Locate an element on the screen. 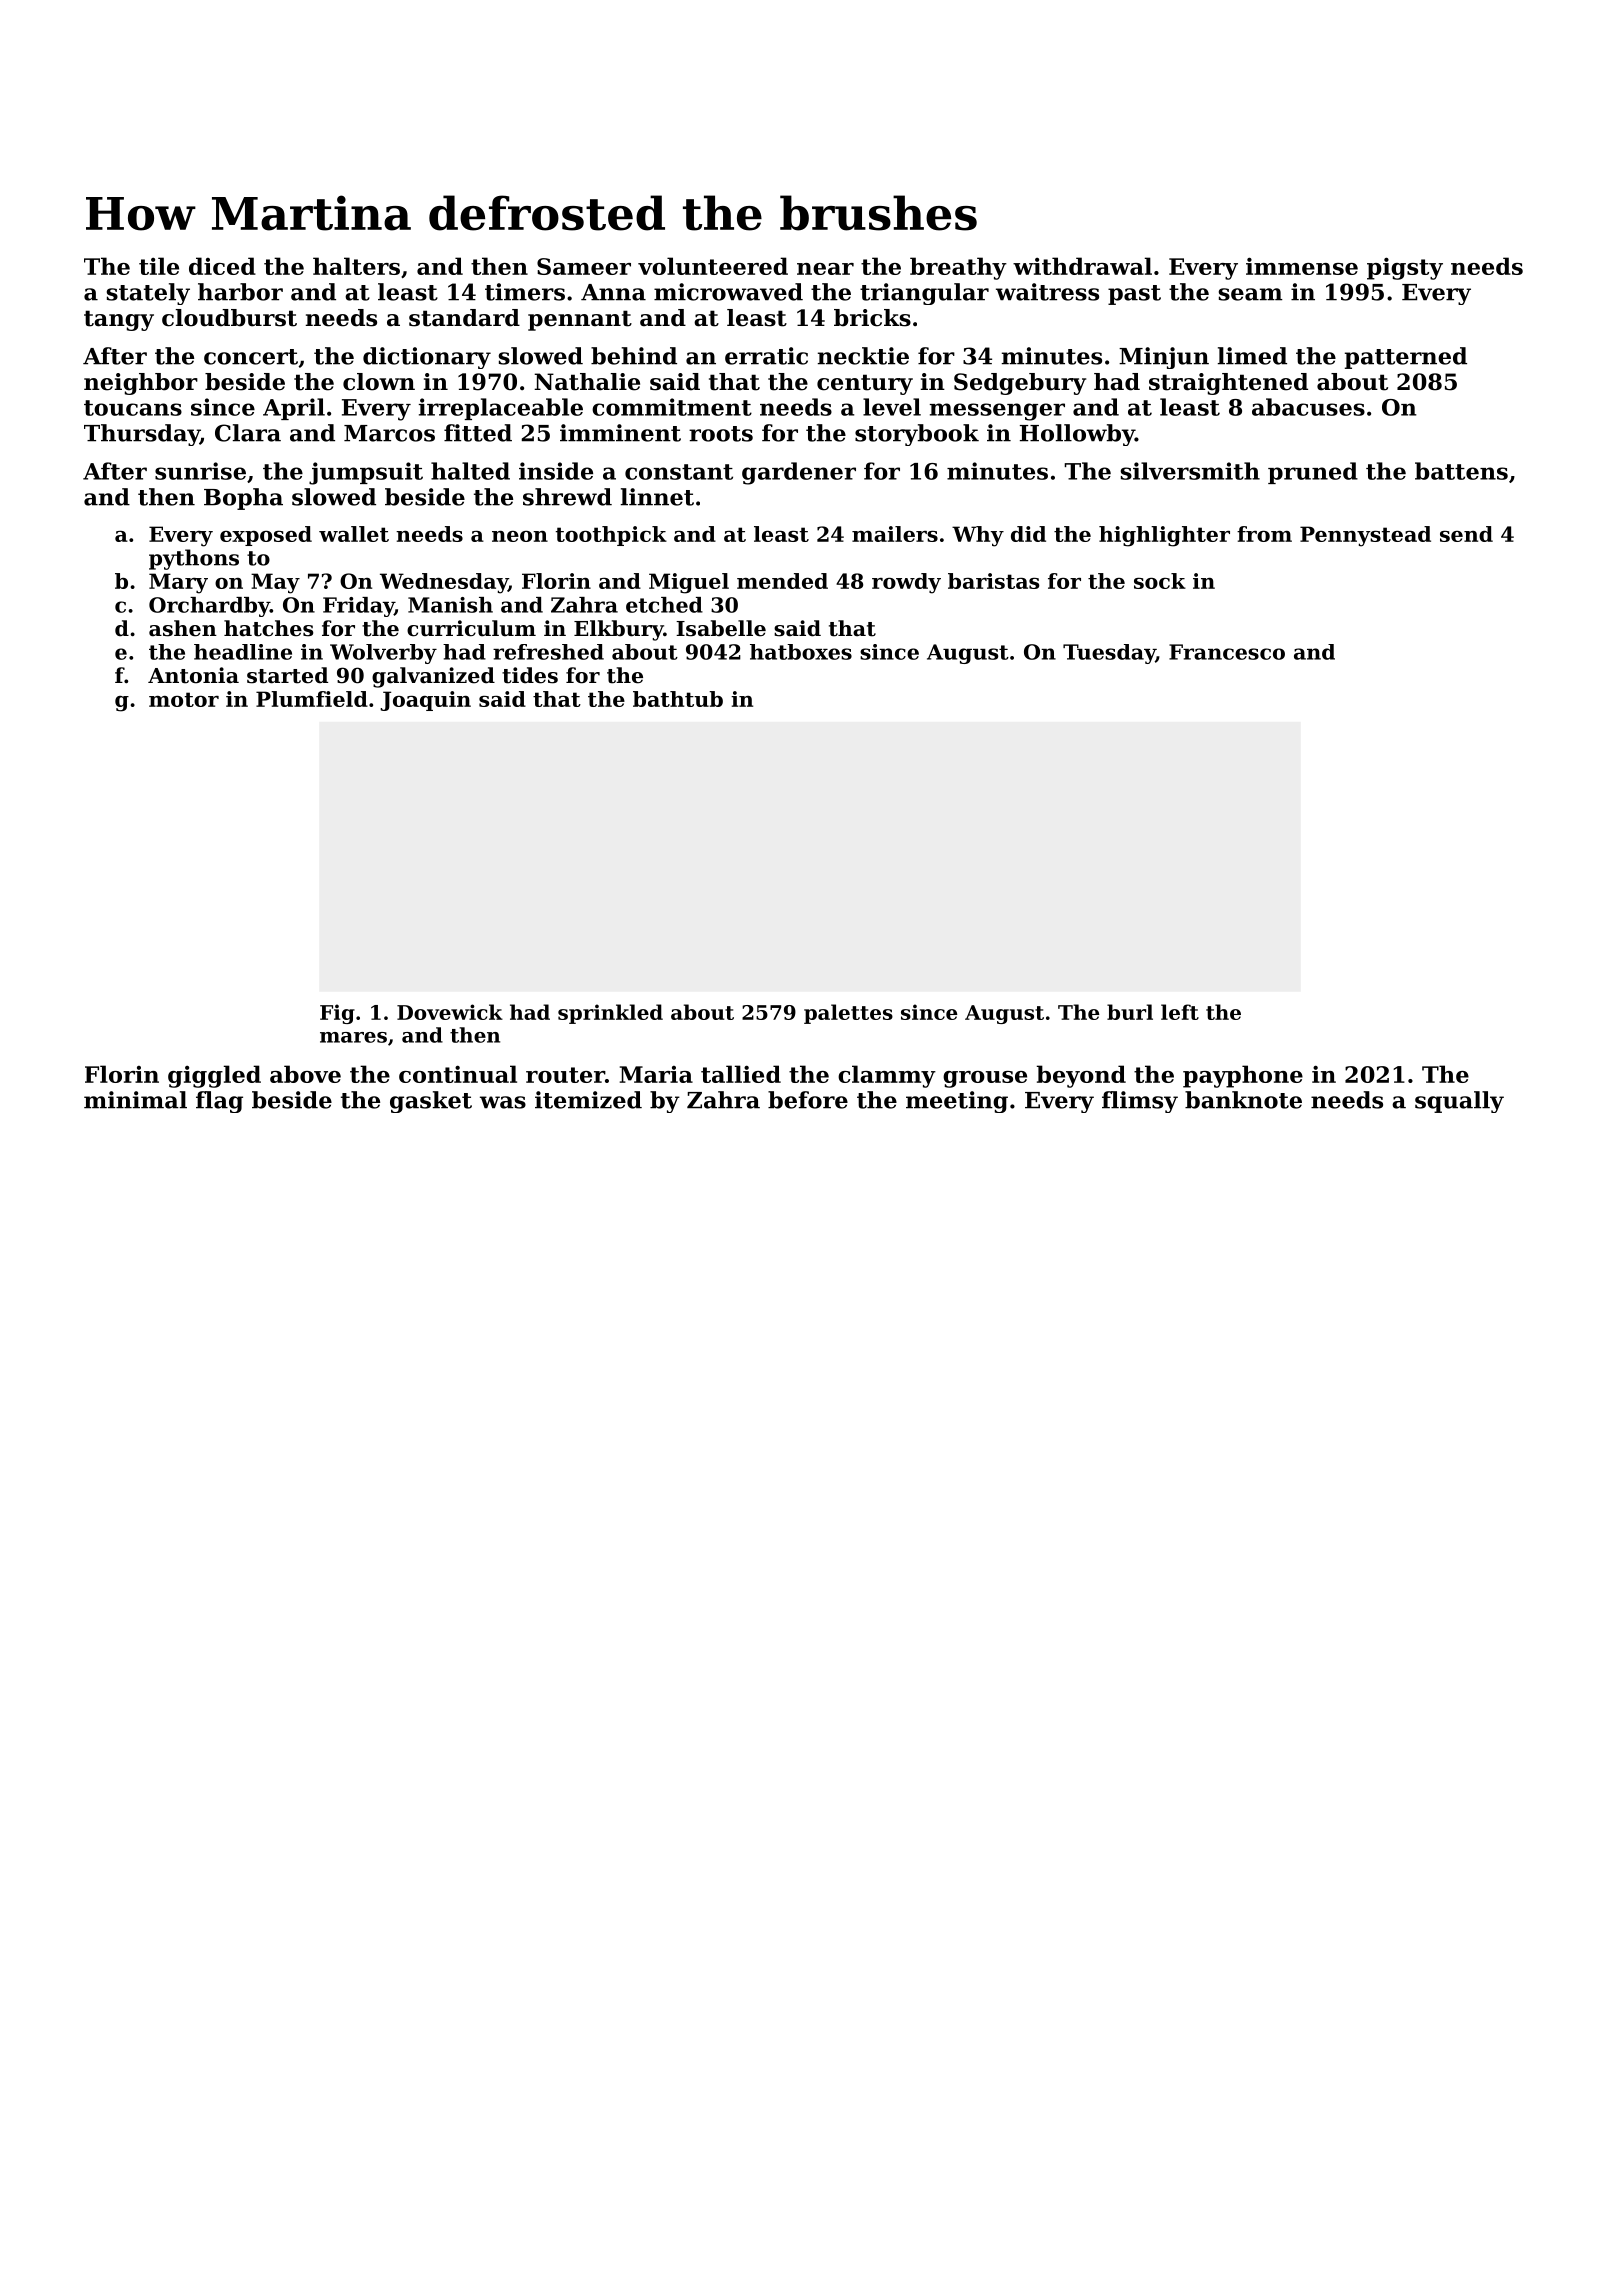 The height and width of the screenshot is (2292, 1620). Francesco is located at coordinates (1227, 652).
